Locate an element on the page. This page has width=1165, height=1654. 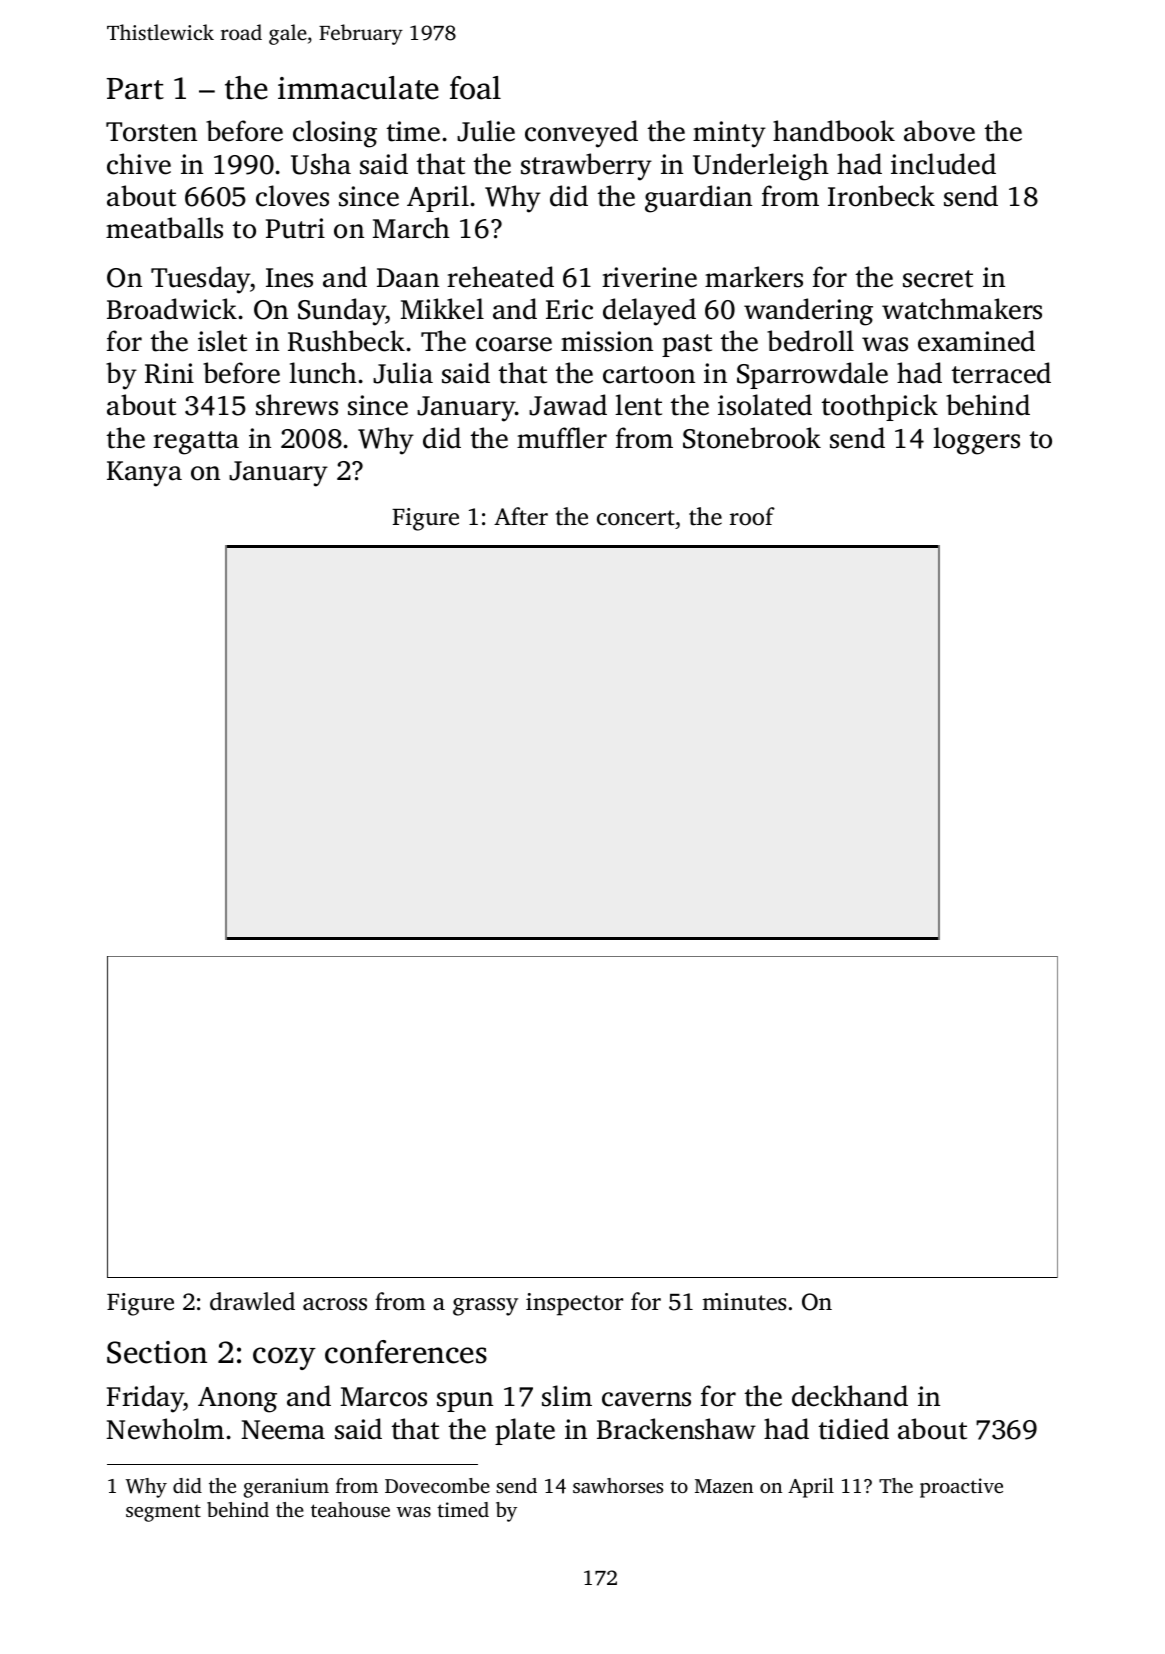
deckhand is located at coordinates (850, 1396).
